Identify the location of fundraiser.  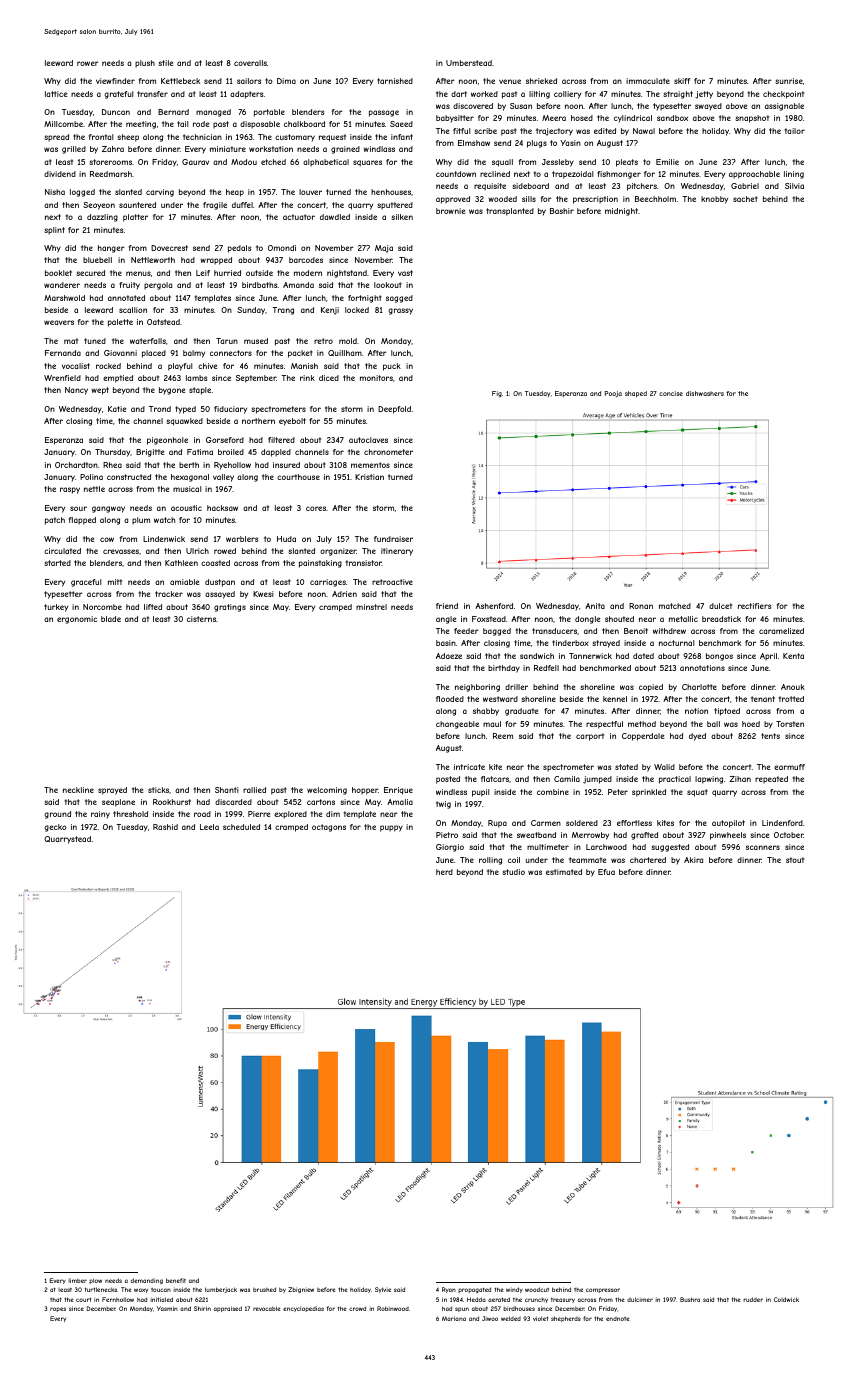
(393, 539).
